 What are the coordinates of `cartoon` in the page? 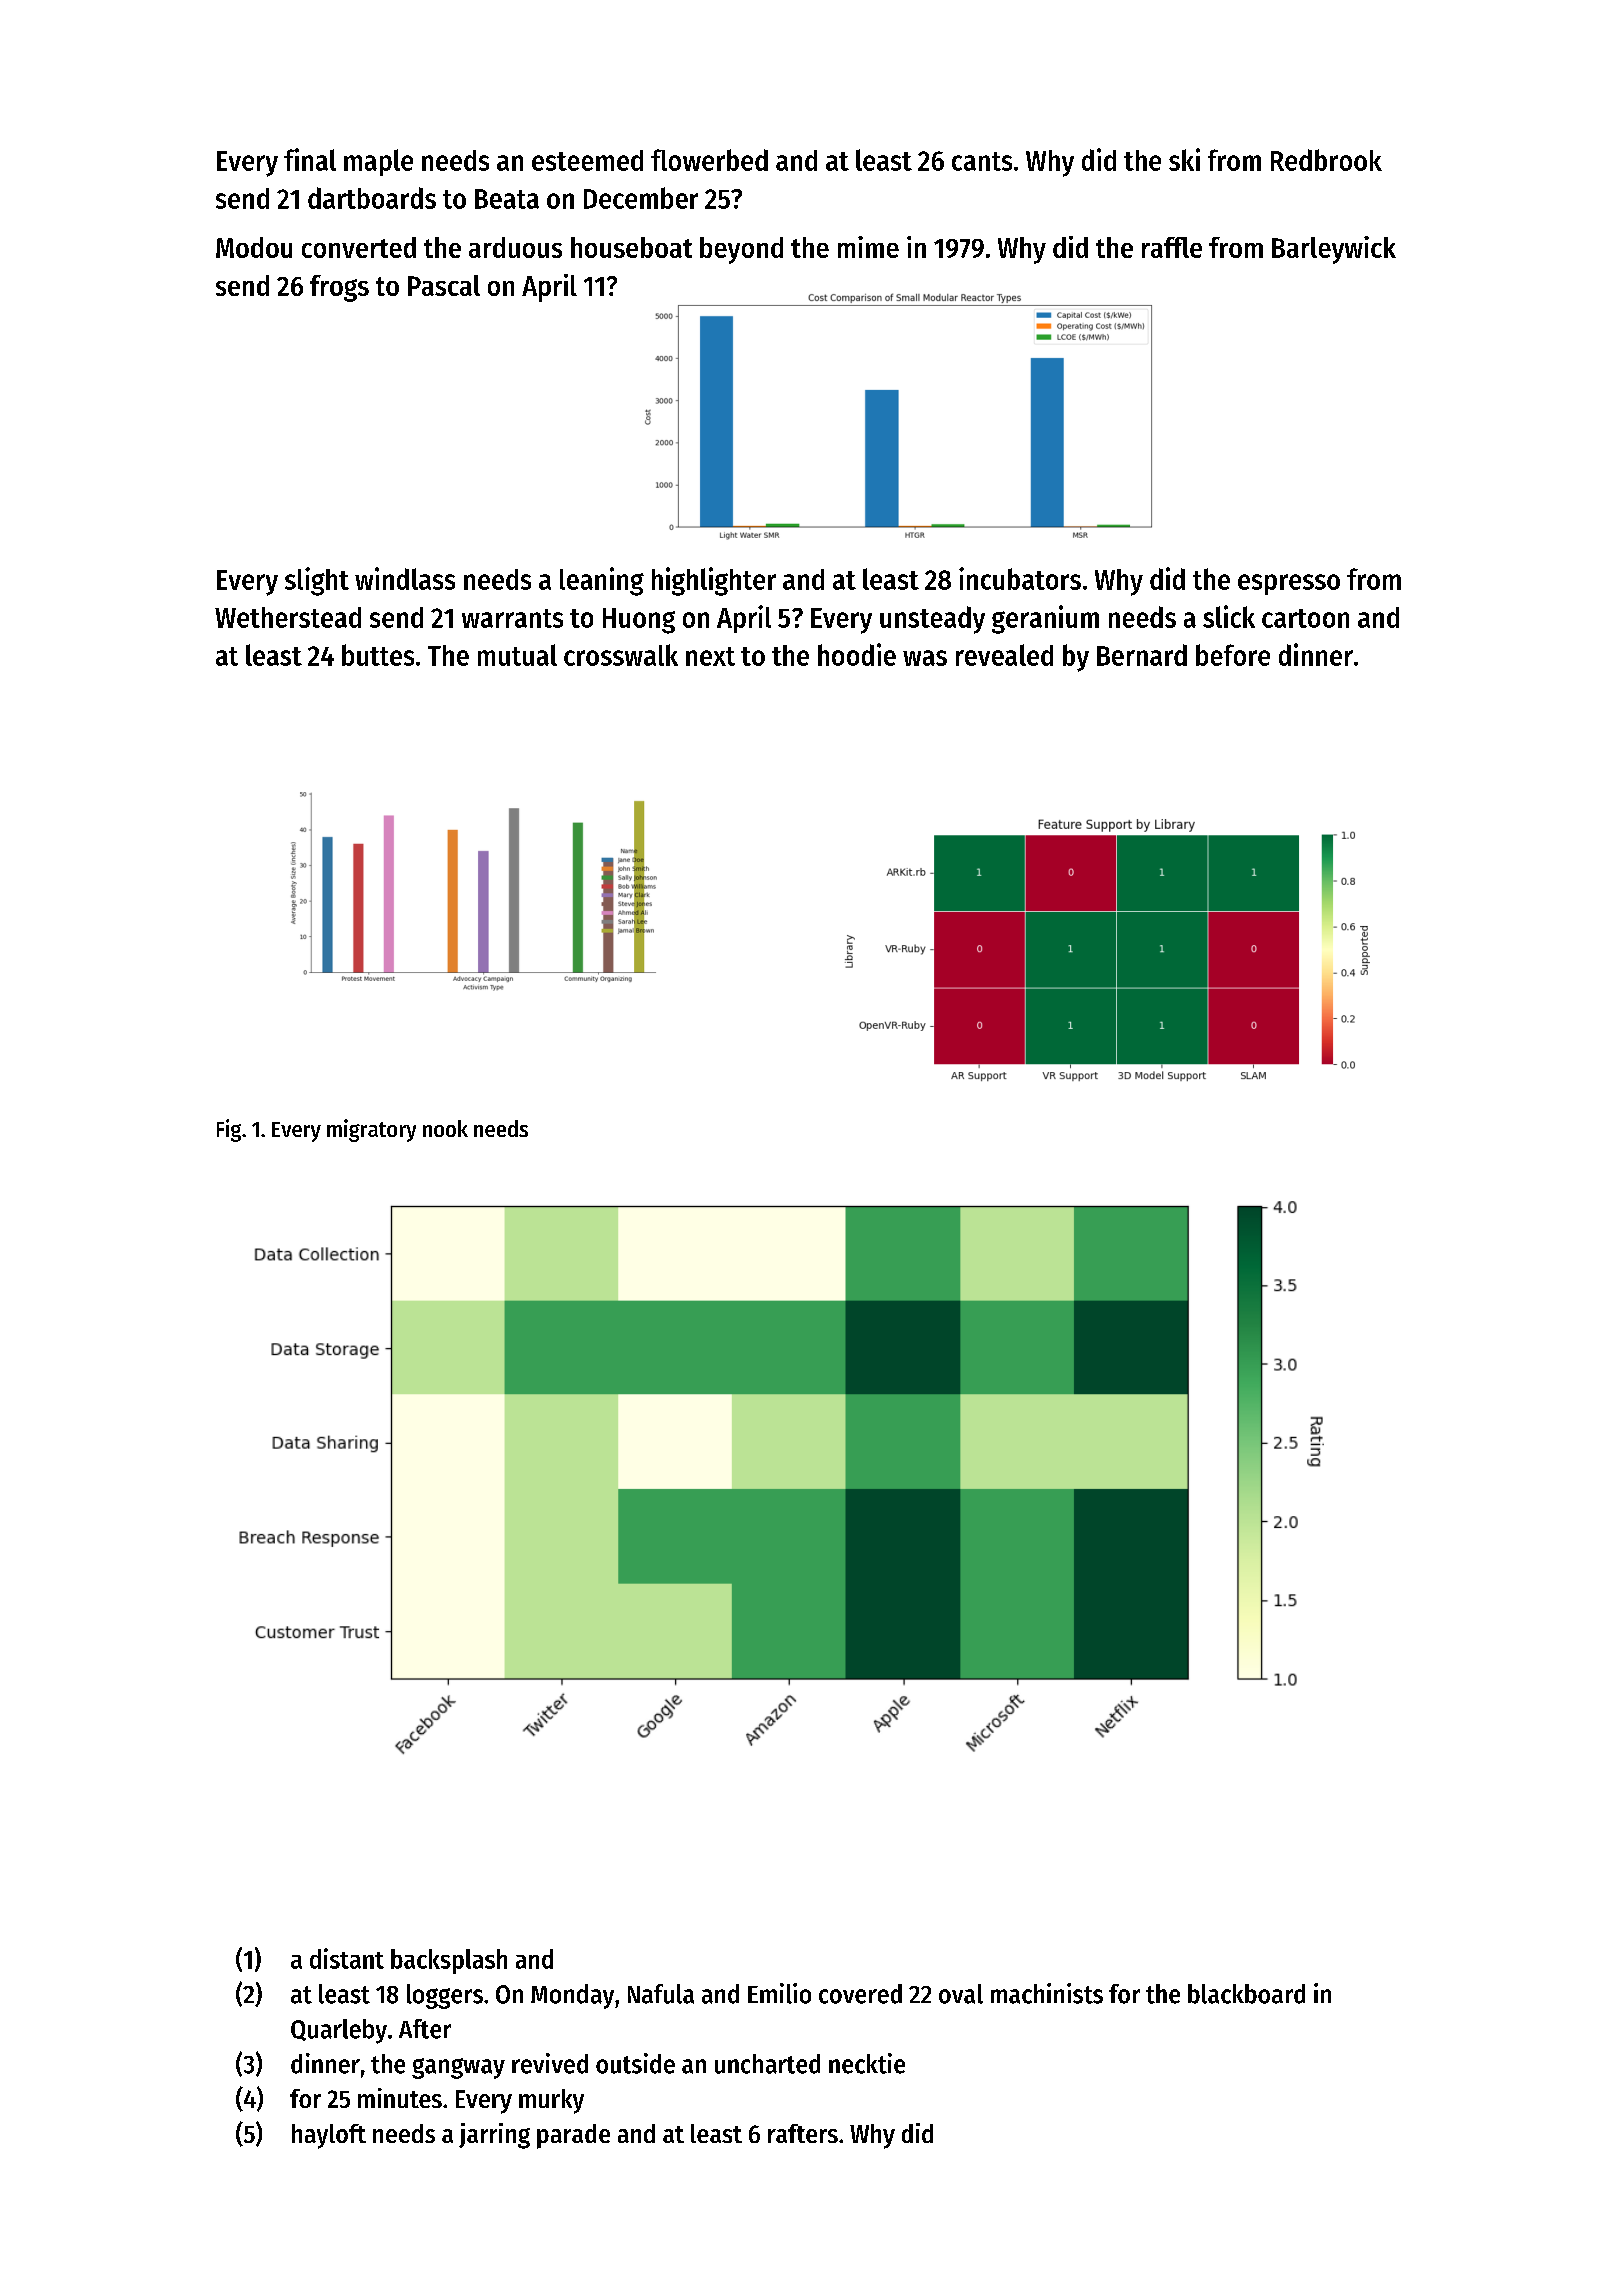 It's located at (1305, 618).
